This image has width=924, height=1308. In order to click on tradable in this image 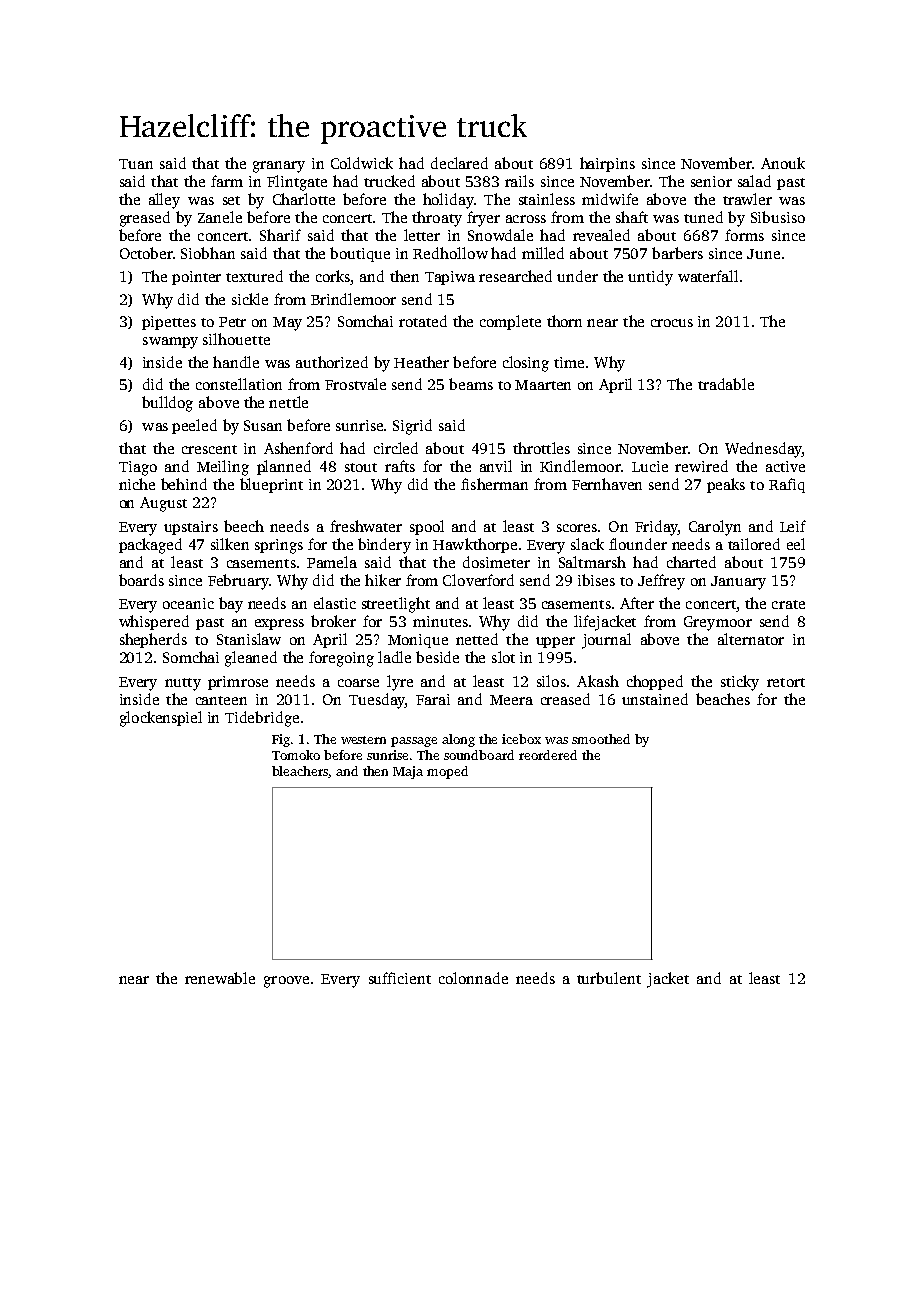, I will do `click(726, 384)`.
